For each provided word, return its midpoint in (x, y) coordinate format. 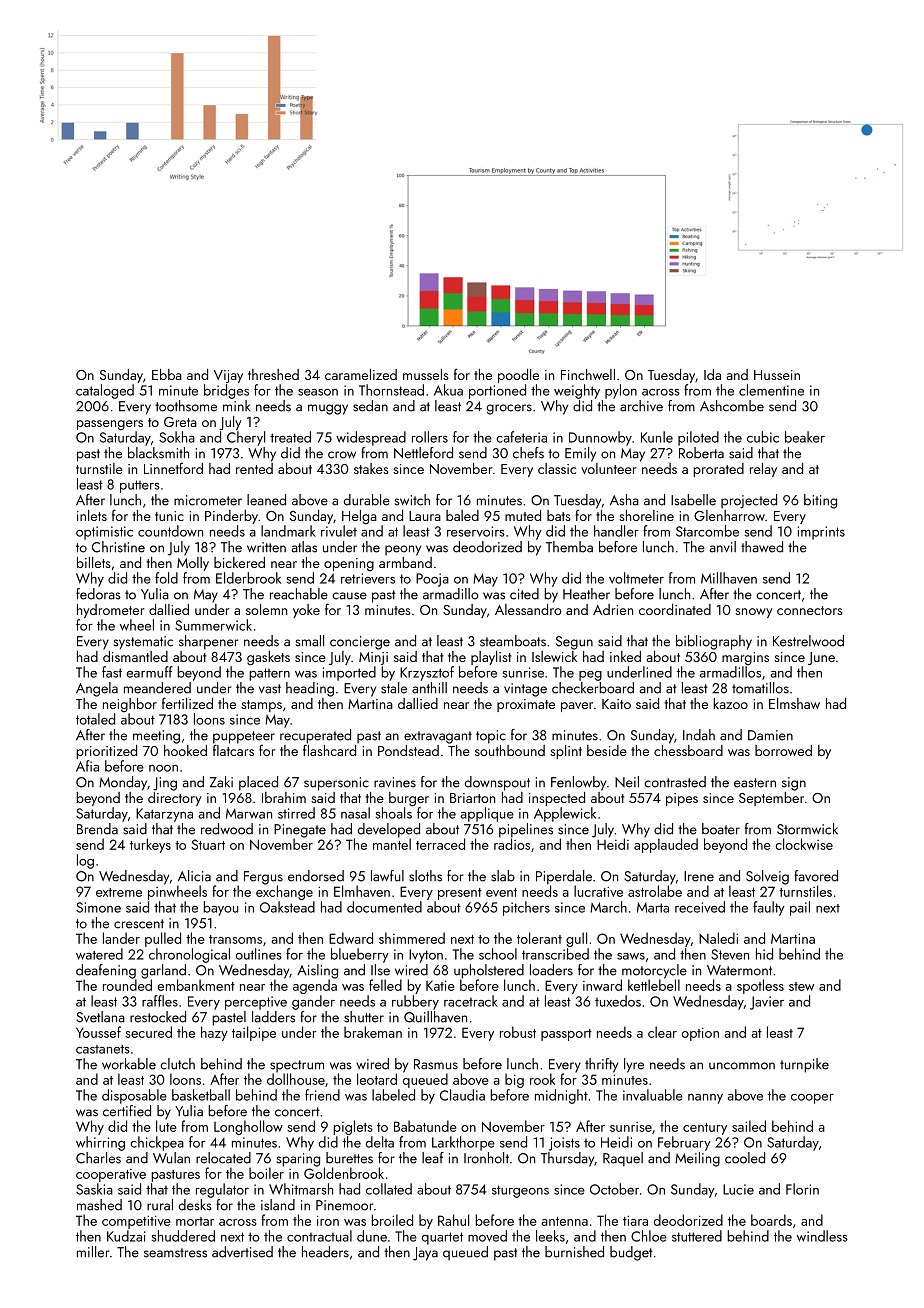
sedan (370, 406)
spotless (760, 986)
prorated (718, 470)
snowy (754, 613)
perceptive (256, 1003)
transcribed (555, 954)
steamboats (513, 641)
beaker (805, 437)
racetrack (471, 1001)
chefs (528, 453)
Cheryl (246, 438)
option (700, 1034)
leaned (266, 500)
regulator (222, 1190)
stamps (261, 706)
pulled (163, 939)
